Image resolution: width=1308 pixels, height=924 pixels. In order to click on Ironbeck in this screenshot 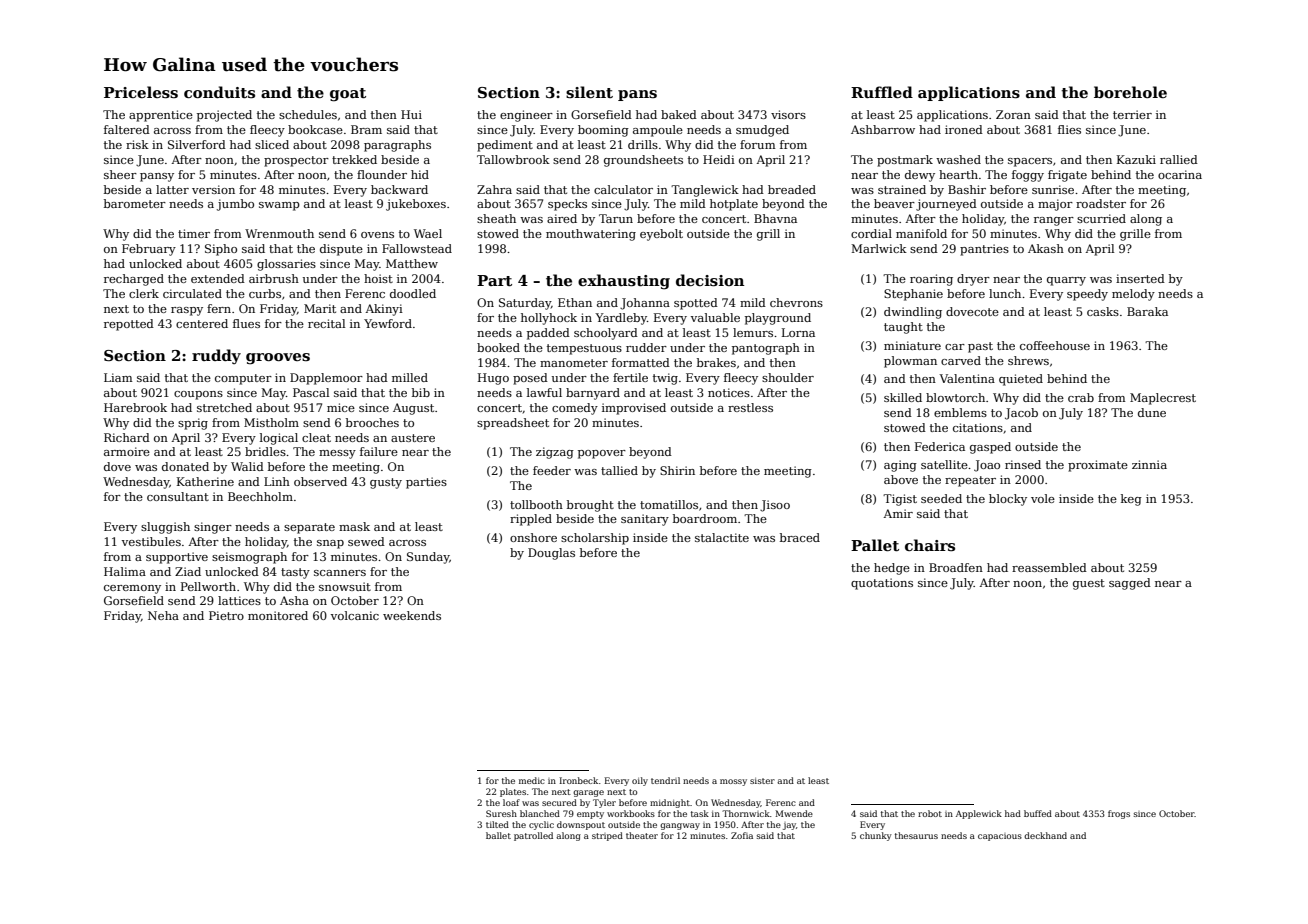, I will do `click(578, 780)`.
